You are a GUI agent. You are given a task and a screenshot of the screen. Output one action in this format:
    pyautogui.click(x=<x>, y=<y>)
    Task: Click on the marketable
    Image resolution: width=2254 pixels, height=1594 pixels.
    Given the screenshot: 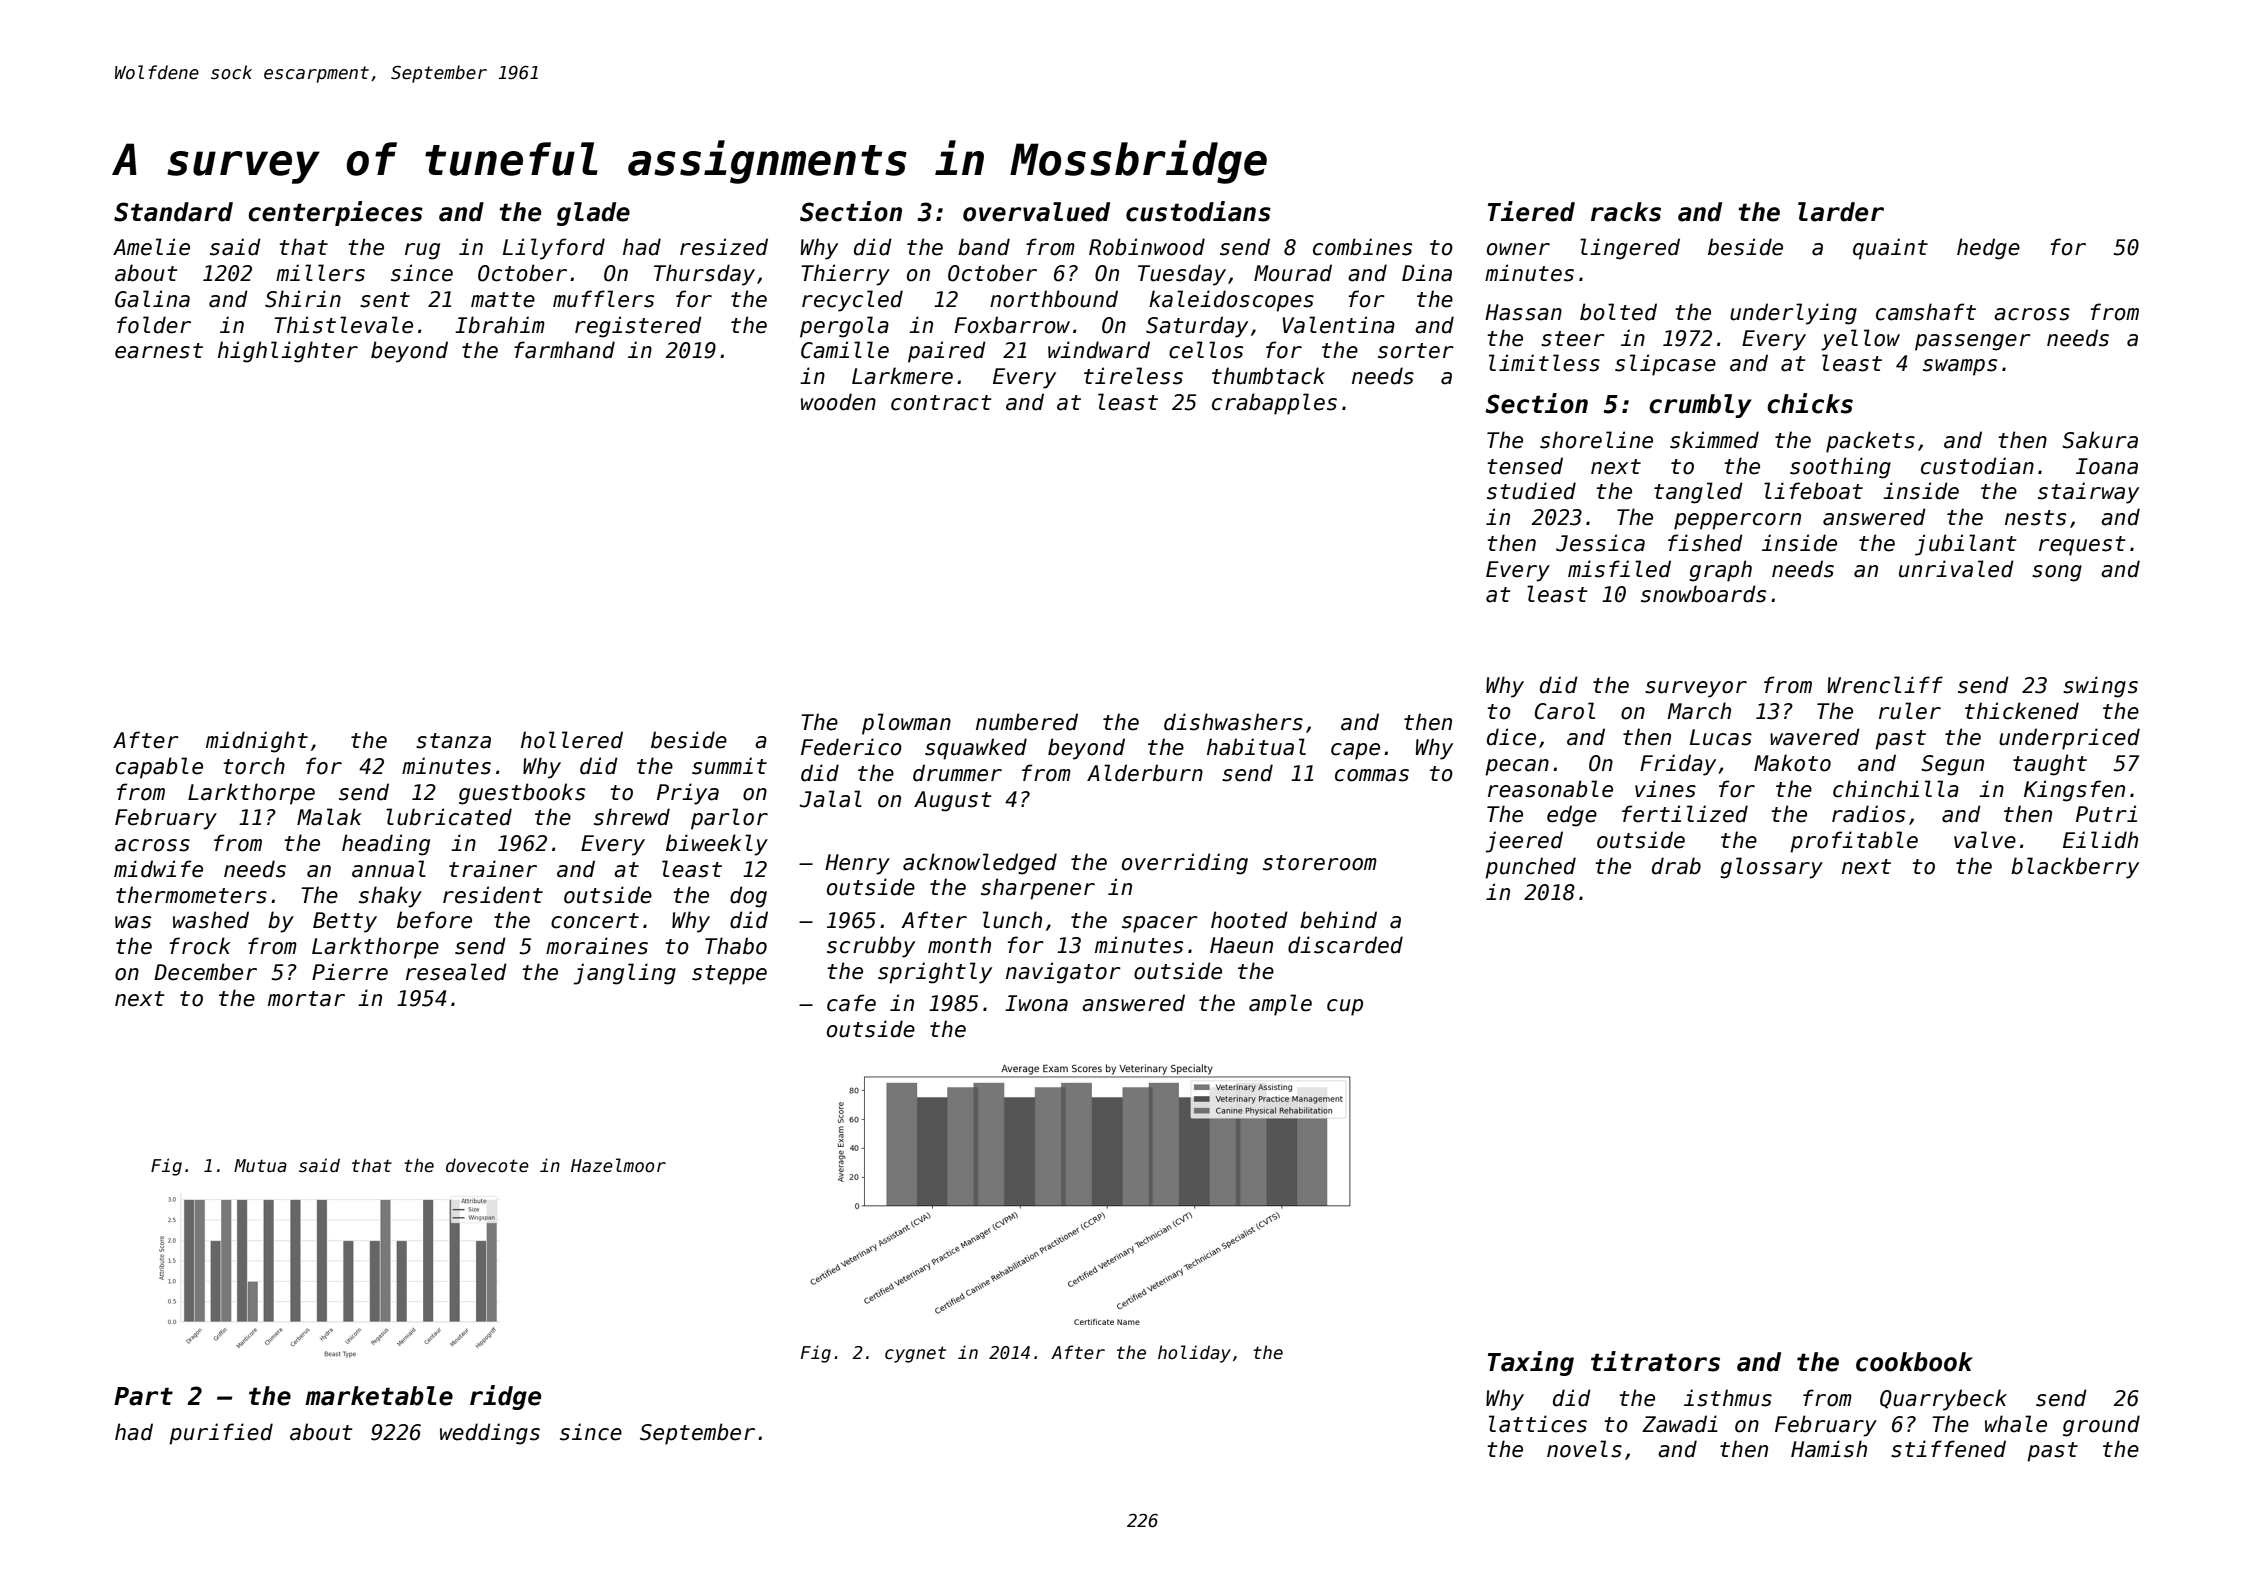 What is the action you would take?
    pyautogui.click(x=379, y=1396)
